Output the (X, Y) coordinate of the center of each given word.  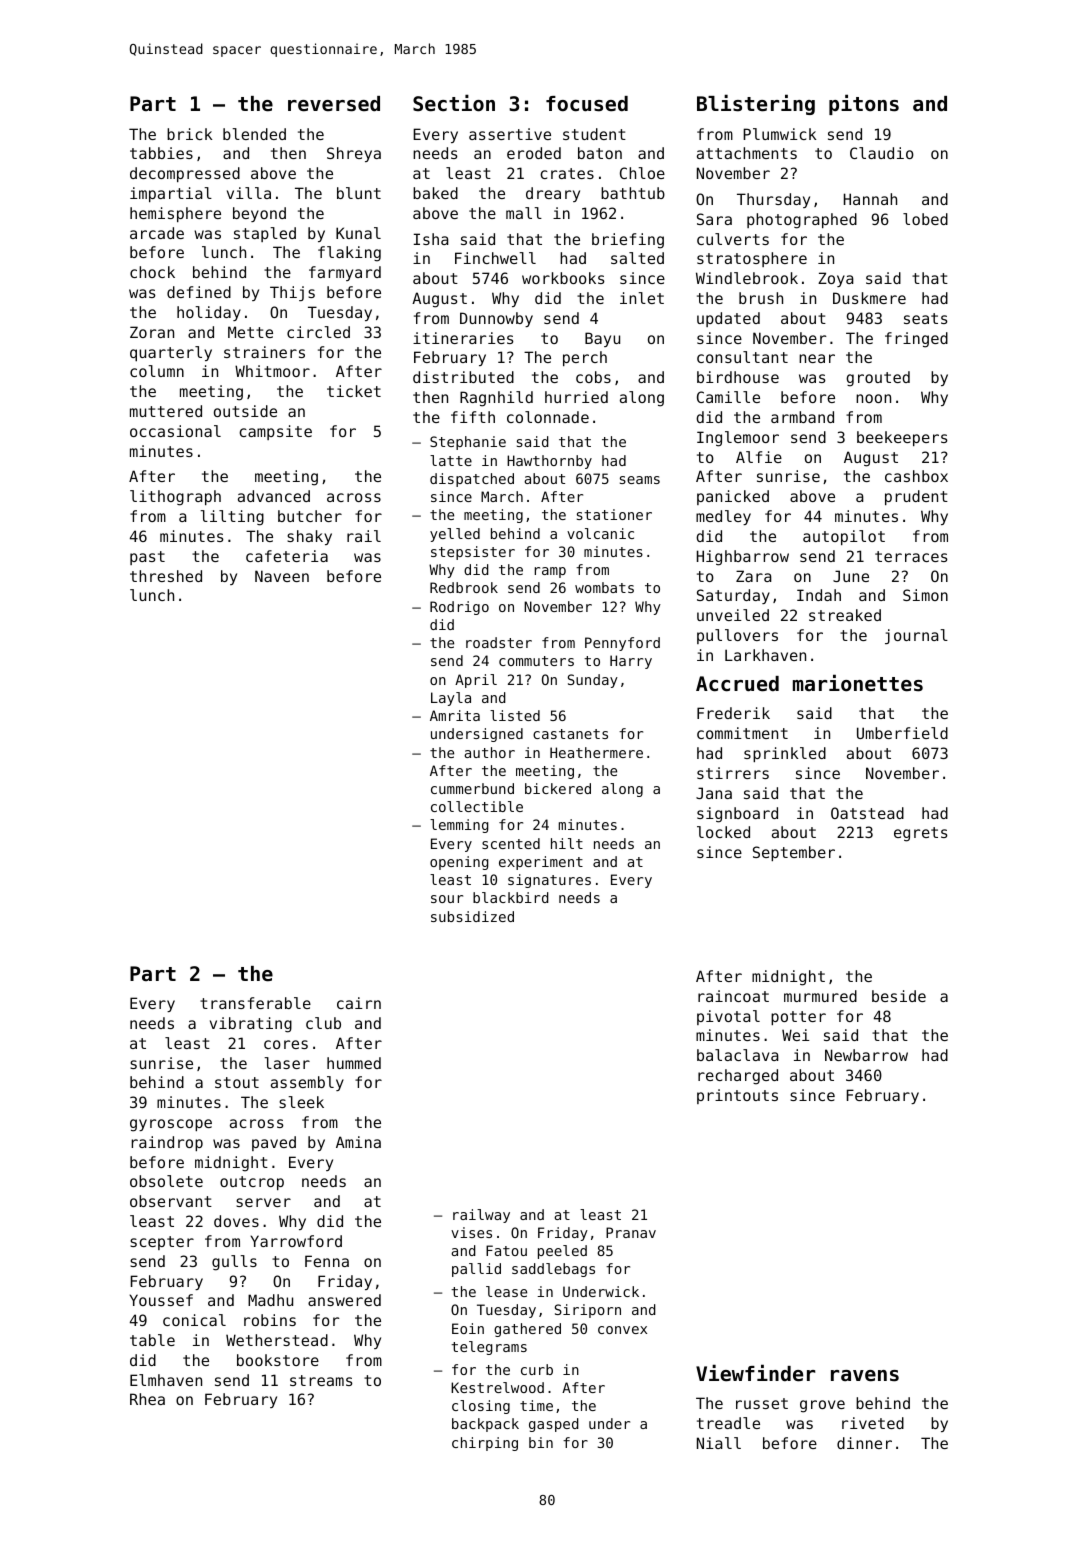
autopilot (844, 537)
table (152, 1340)
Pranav (631, 1232)
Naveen (282, 576)
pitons (864, 104)
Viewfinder (755, 1373)
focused (587, 104)
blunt (359, 193)
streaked (845, 615)
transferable (255, 1003)
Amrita (455, 715)
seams (640, 480)
